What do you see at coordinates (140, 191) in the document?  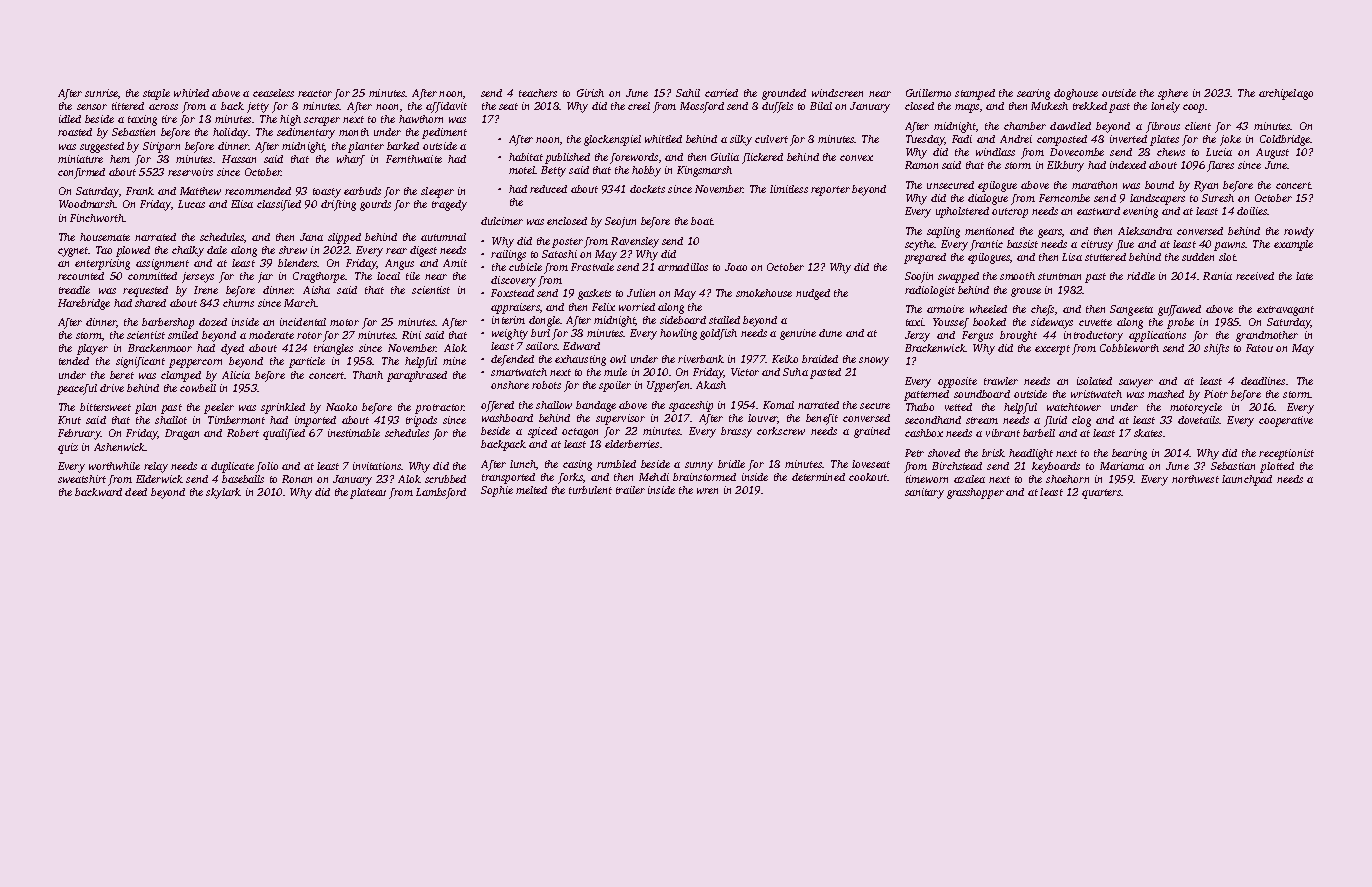 I see `Frank` at bounding box center [140, 191].
